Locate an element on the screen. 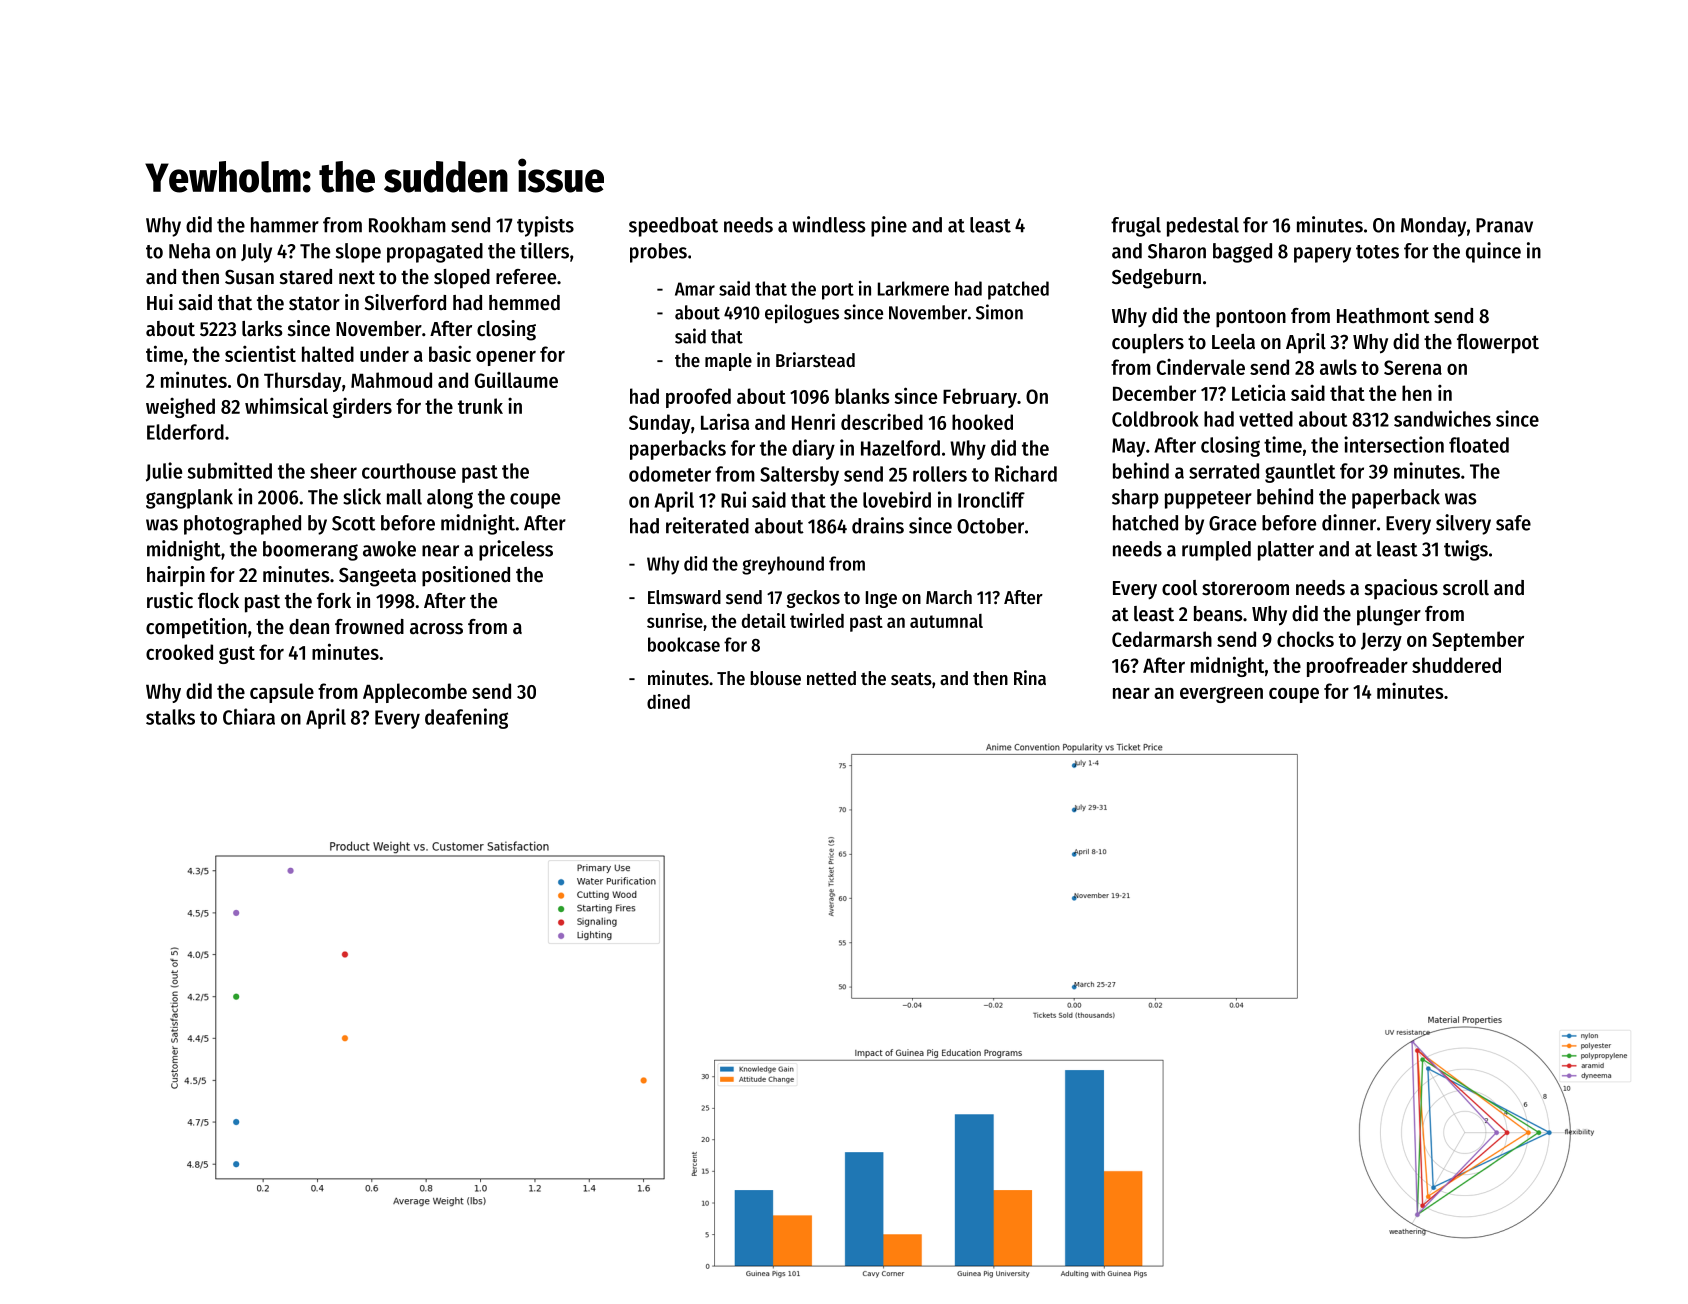 This screenshot has width=1688, height=1304. hairpin is located at coordinates (176, 576).
